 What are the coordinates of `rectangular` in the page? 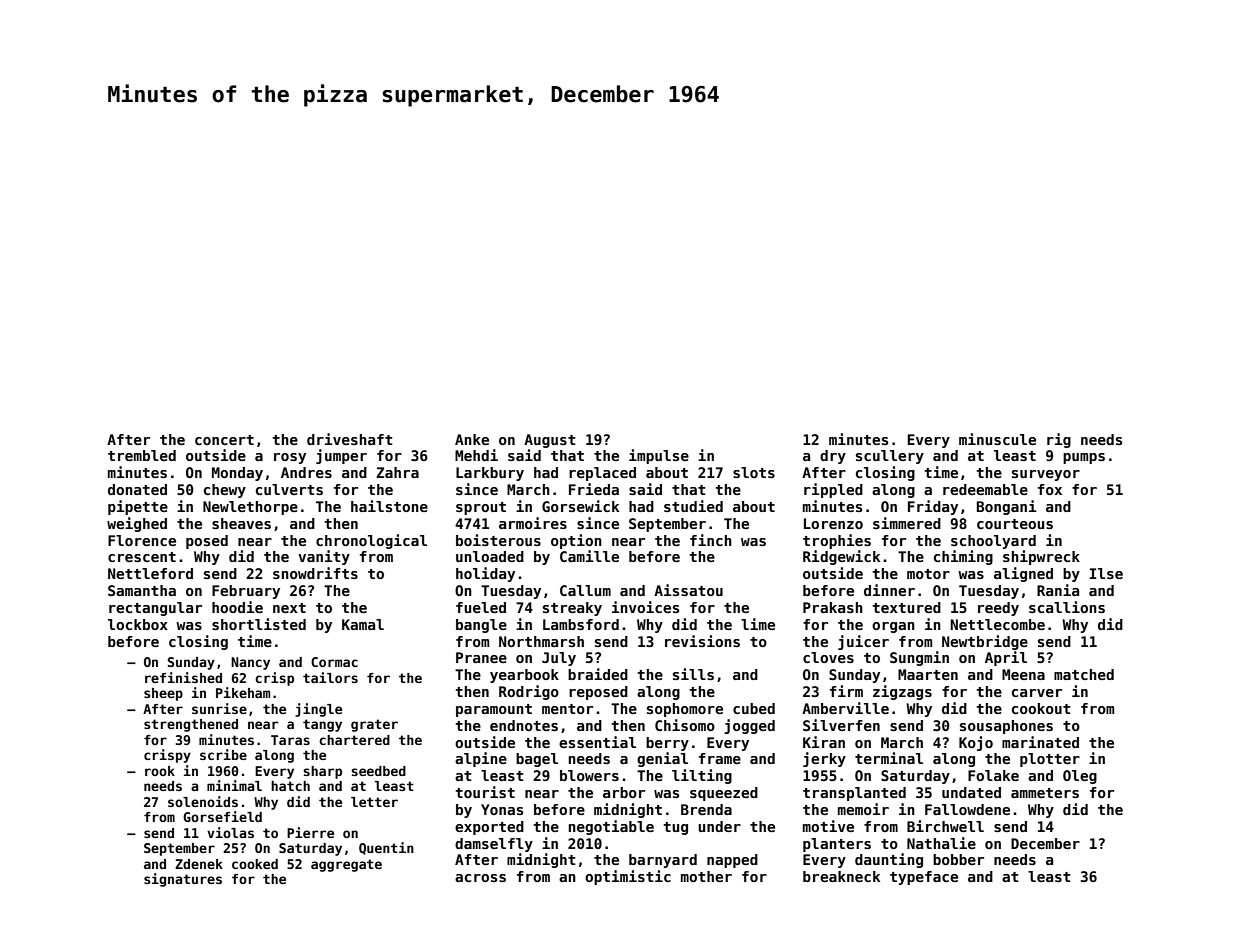 It's located at (155, 609).
